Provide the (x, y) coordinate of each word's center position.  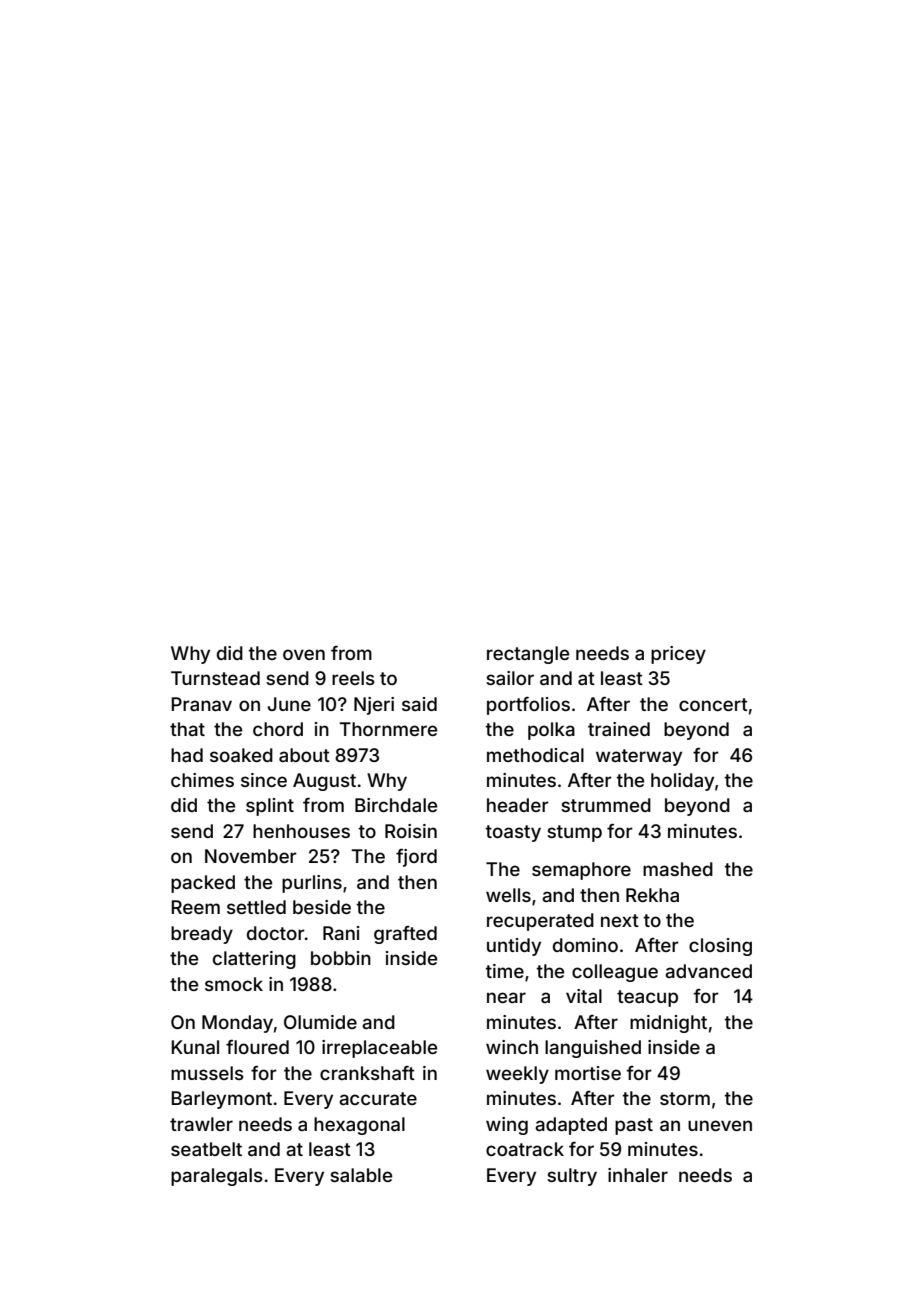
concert (713, 704)
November (251, 856)
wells (508, 895)
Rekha (652, 895)
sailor (510, 678)
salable (361, 1175)
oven (304, 654)
